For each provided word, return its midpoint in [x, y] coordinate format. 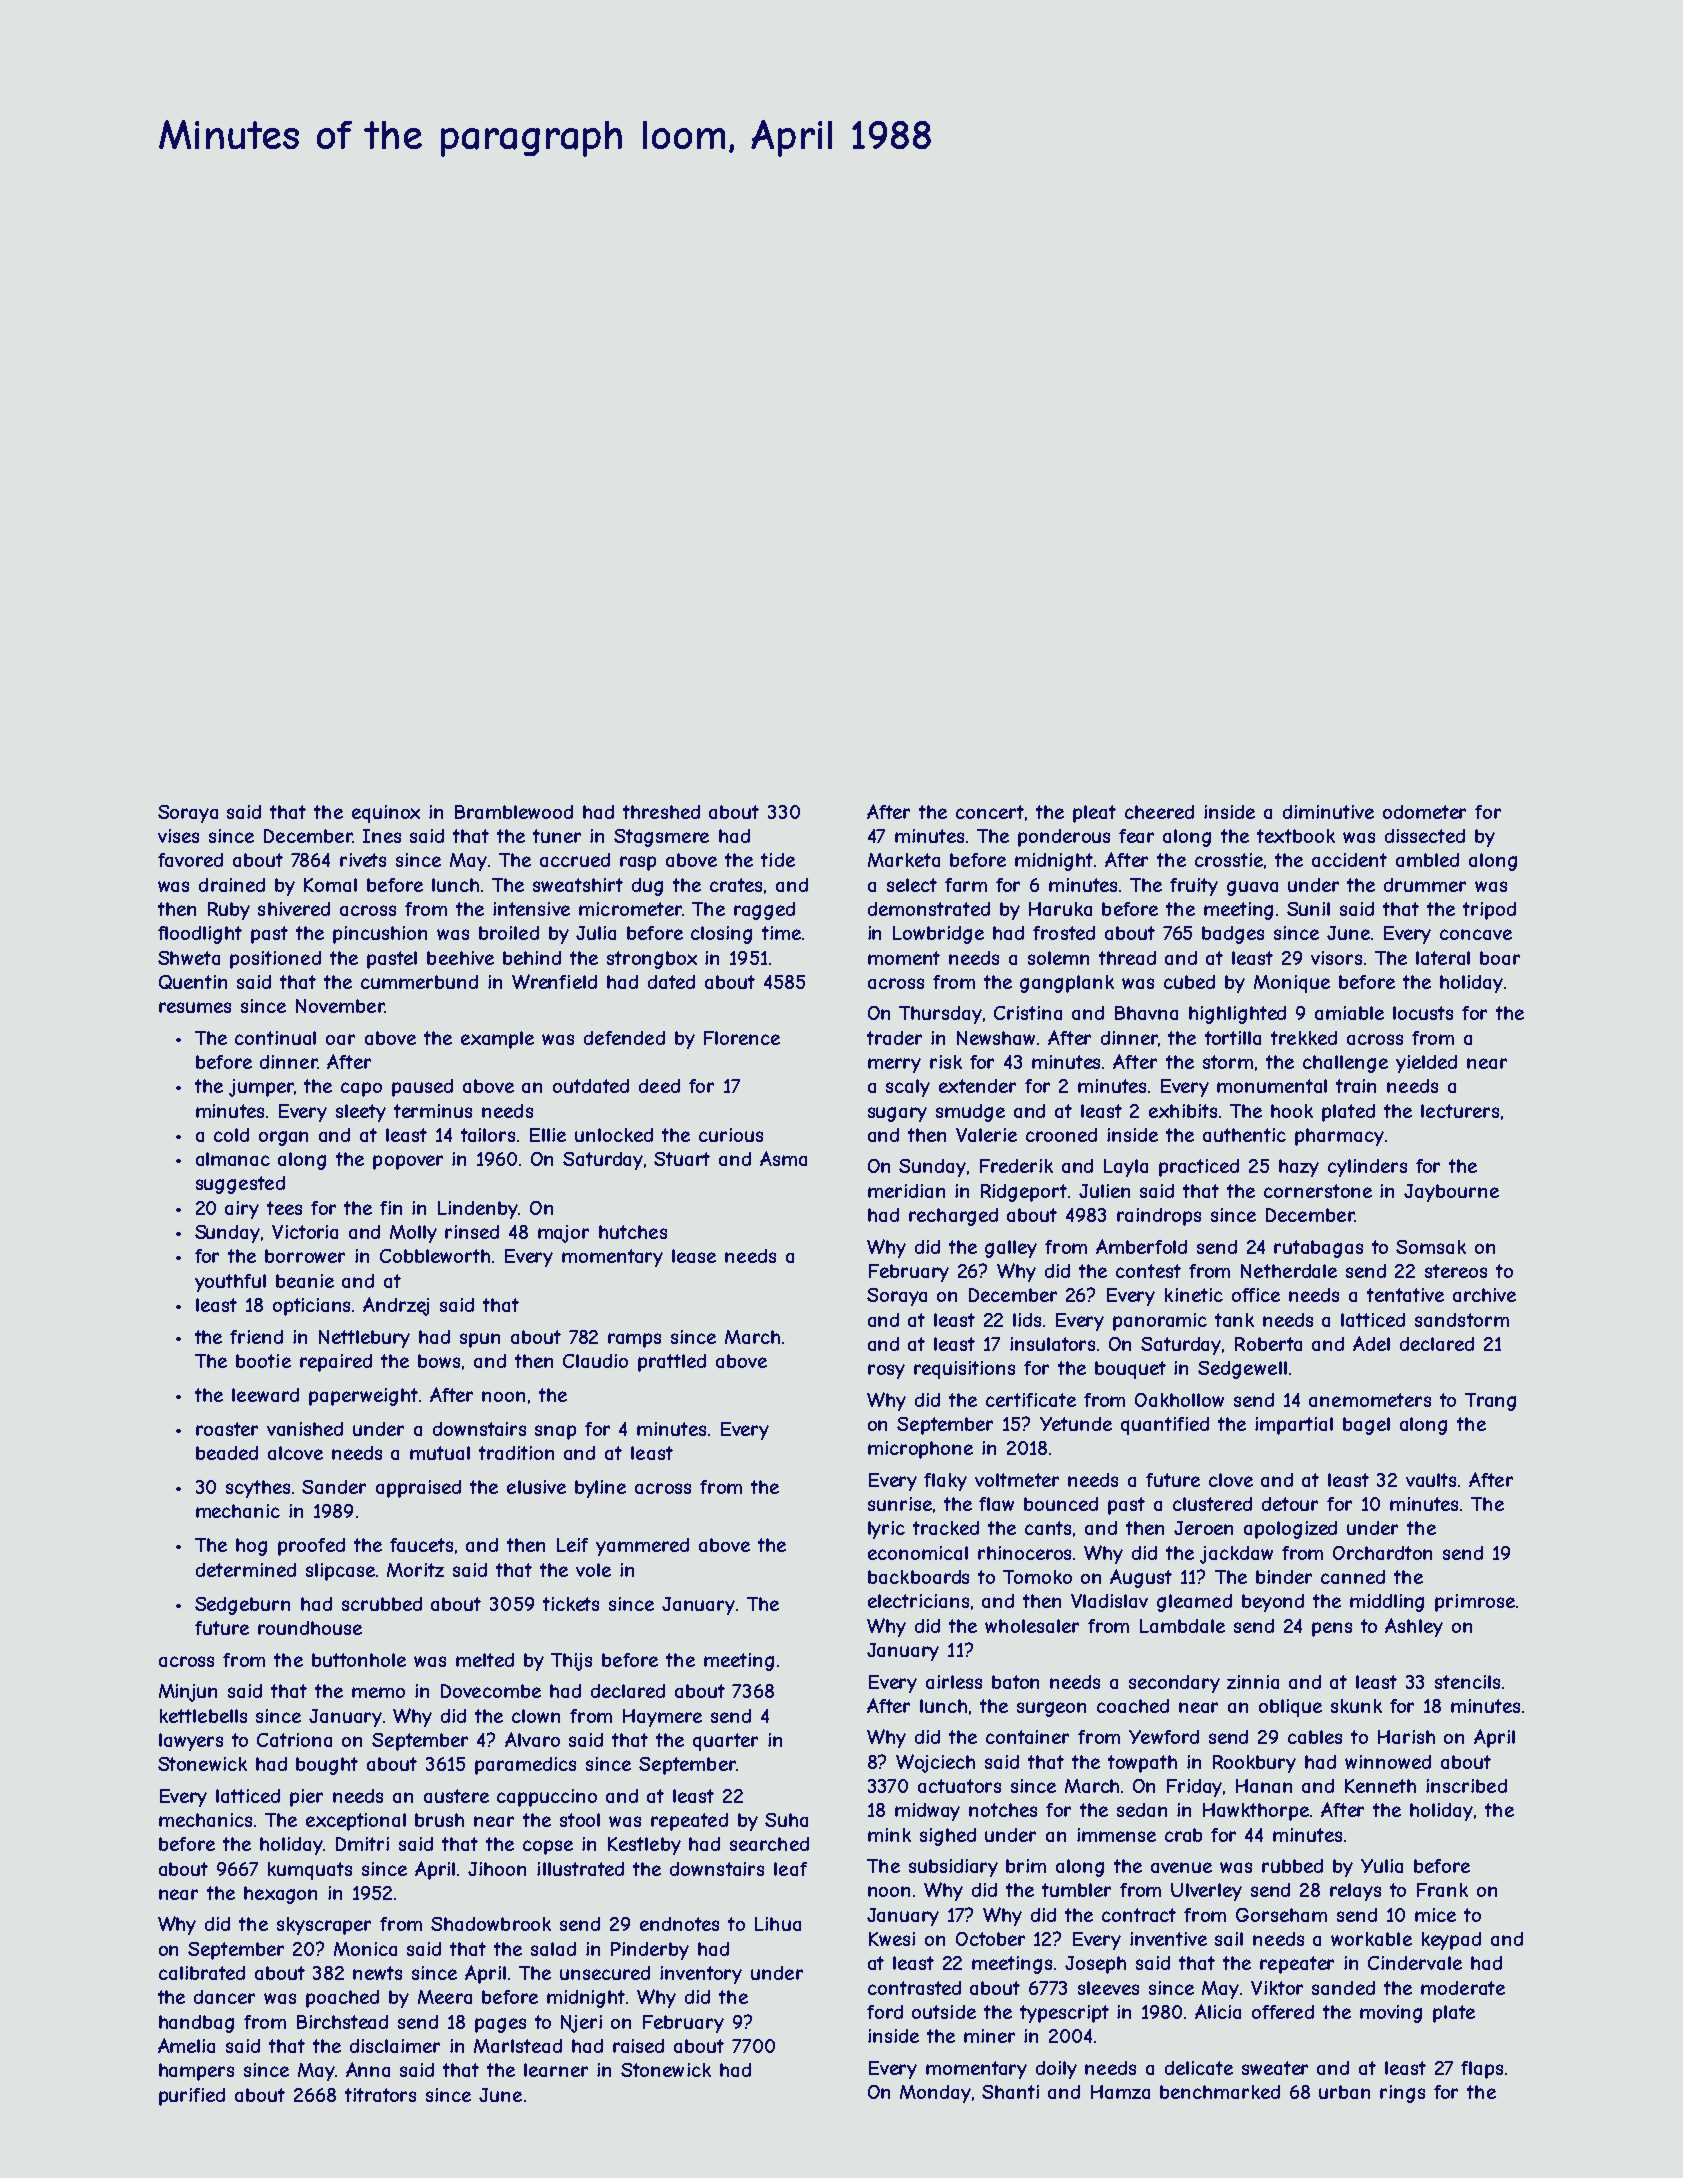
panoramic [1160, 1322]
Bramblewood [514, 812]
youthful [230, 1283]
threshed [661, 812]
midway [927, 1812]
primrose [1475, 1603]
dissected [1425, 836]
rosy [886, 1371]
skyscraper [324, 1926]
